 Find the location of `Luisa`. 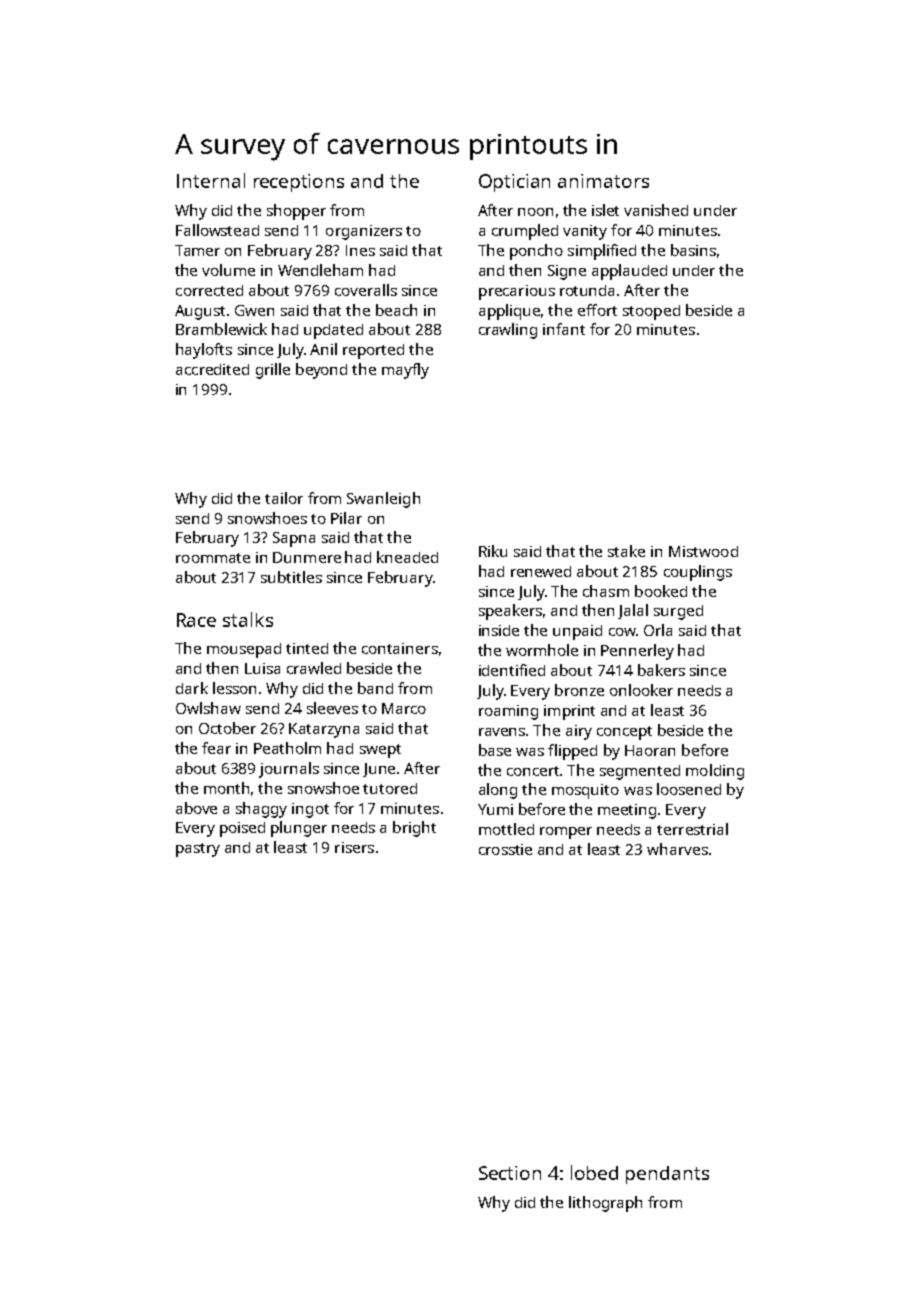

Luisa is located at coordinates (262, 668).
